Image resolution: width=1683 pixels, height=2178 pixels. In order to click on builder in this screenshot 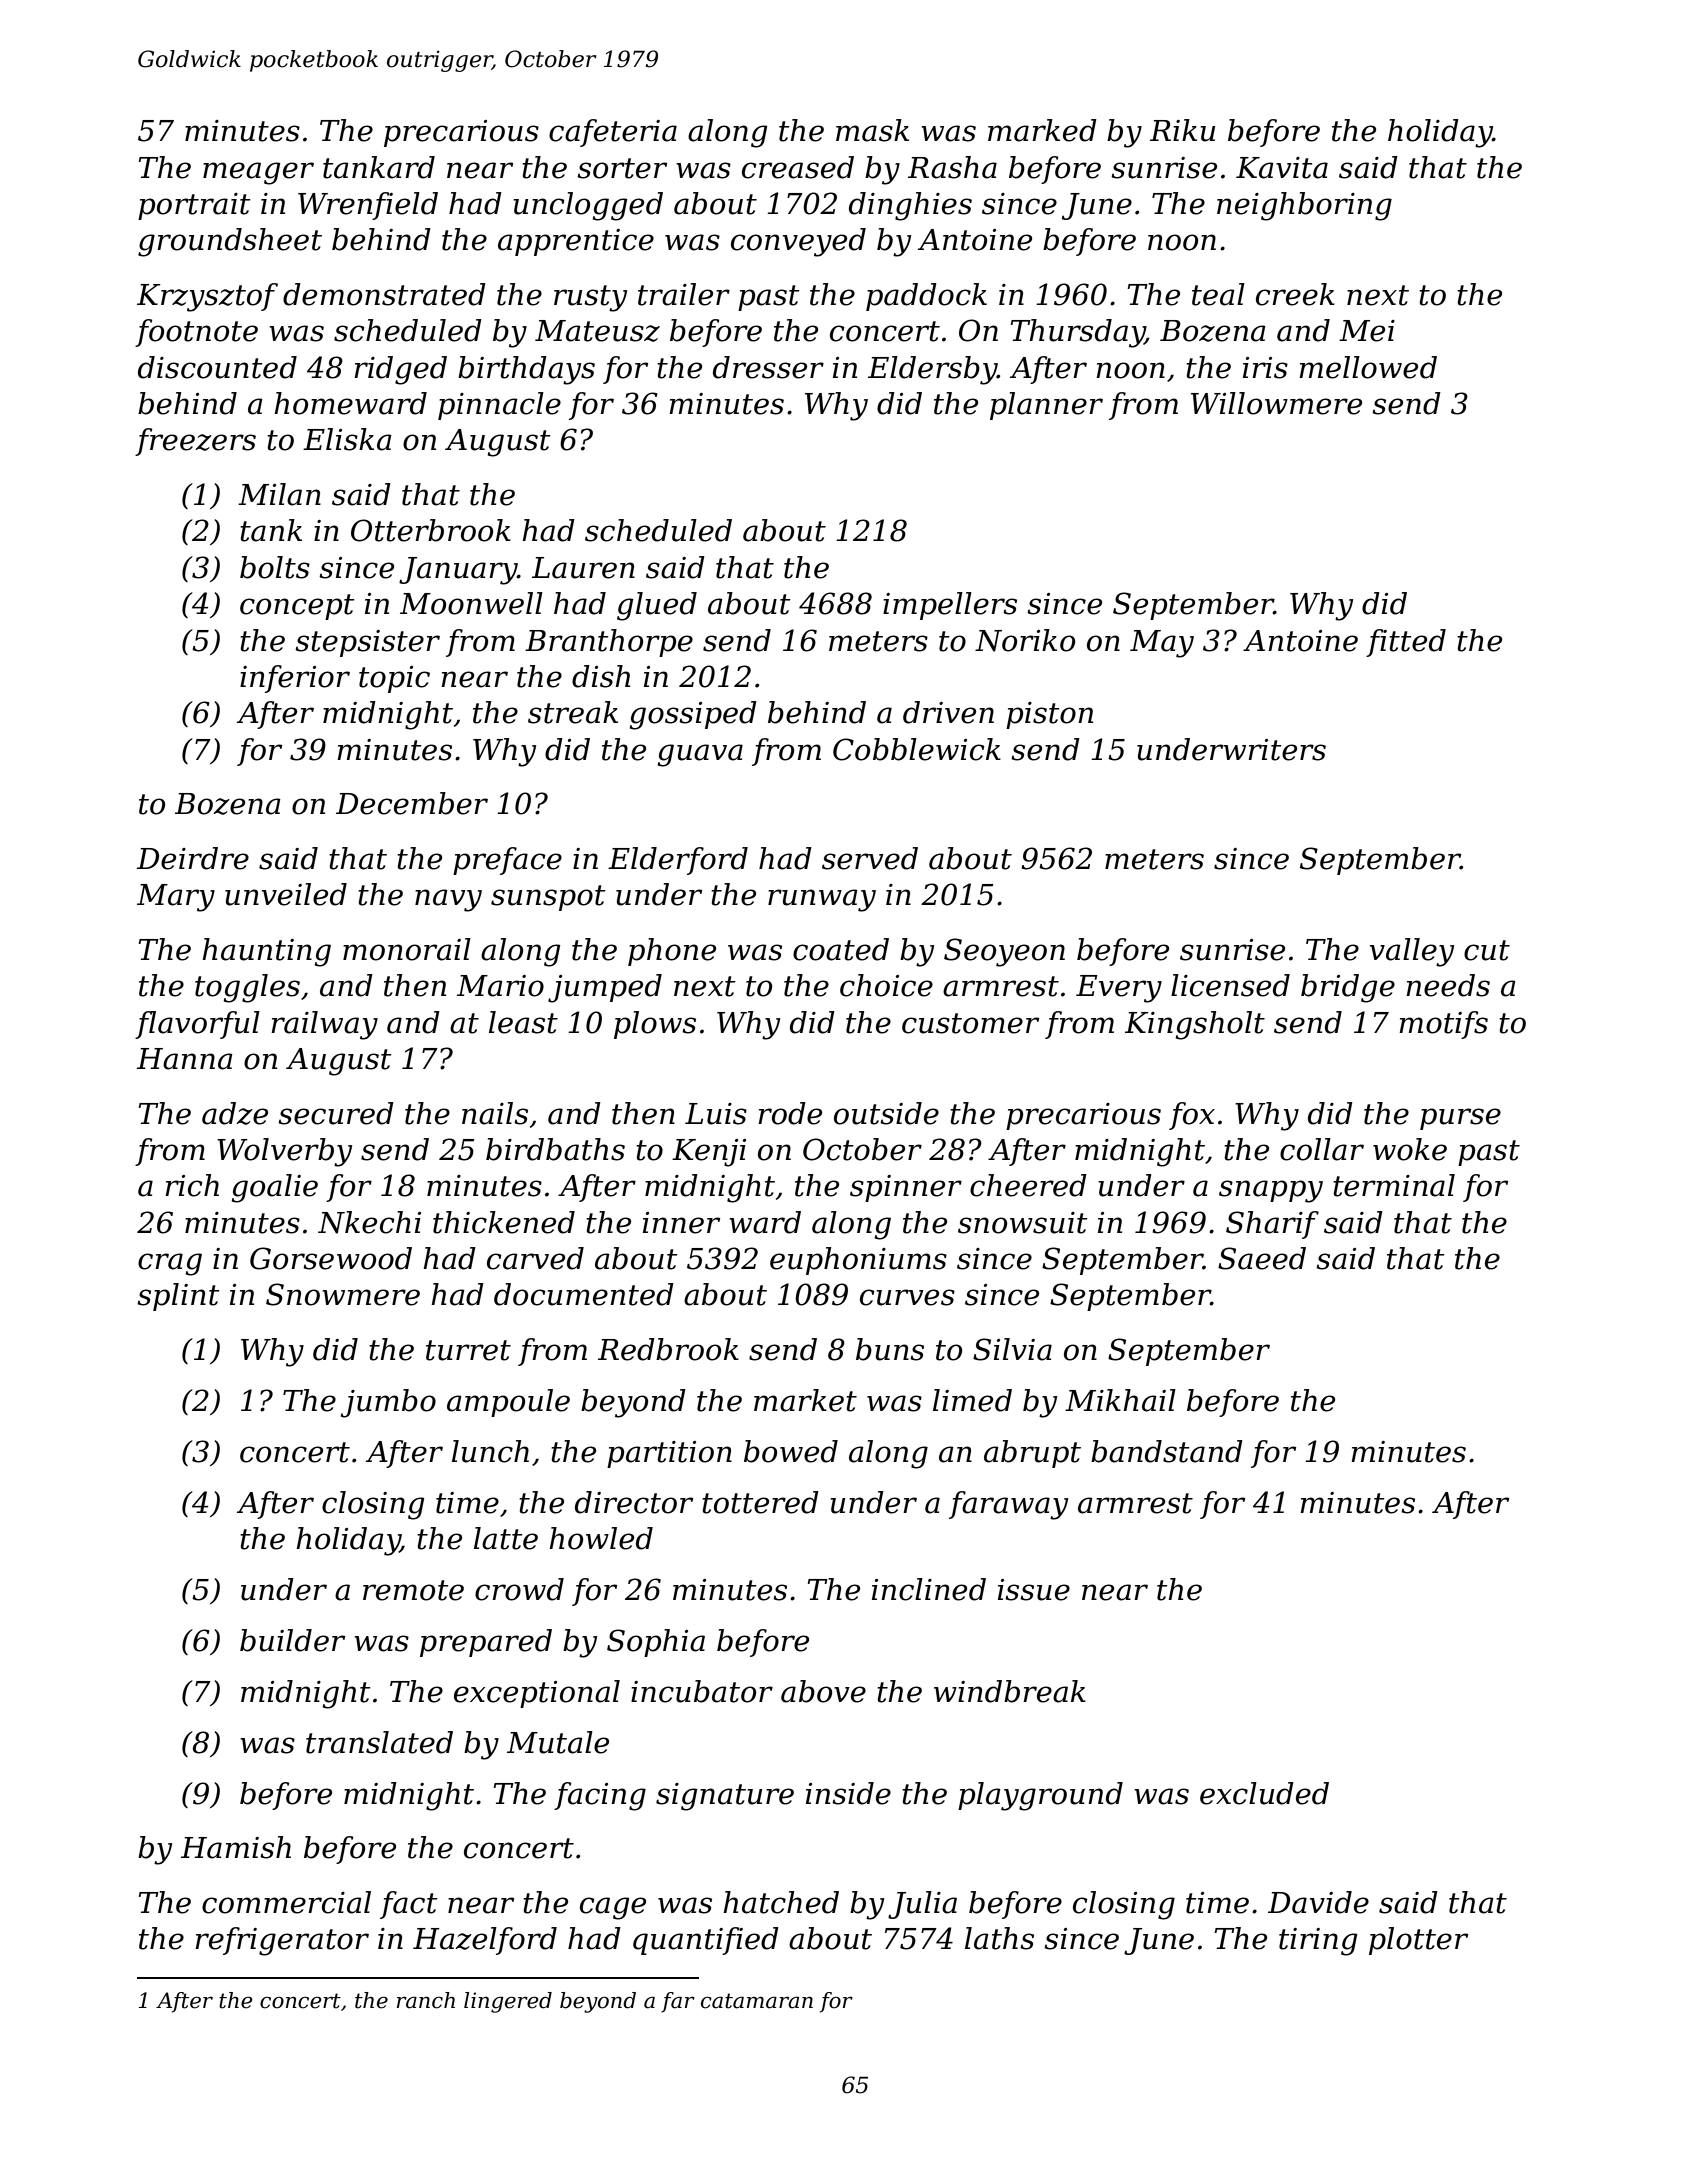, I will do `click(292, 1640)`.
